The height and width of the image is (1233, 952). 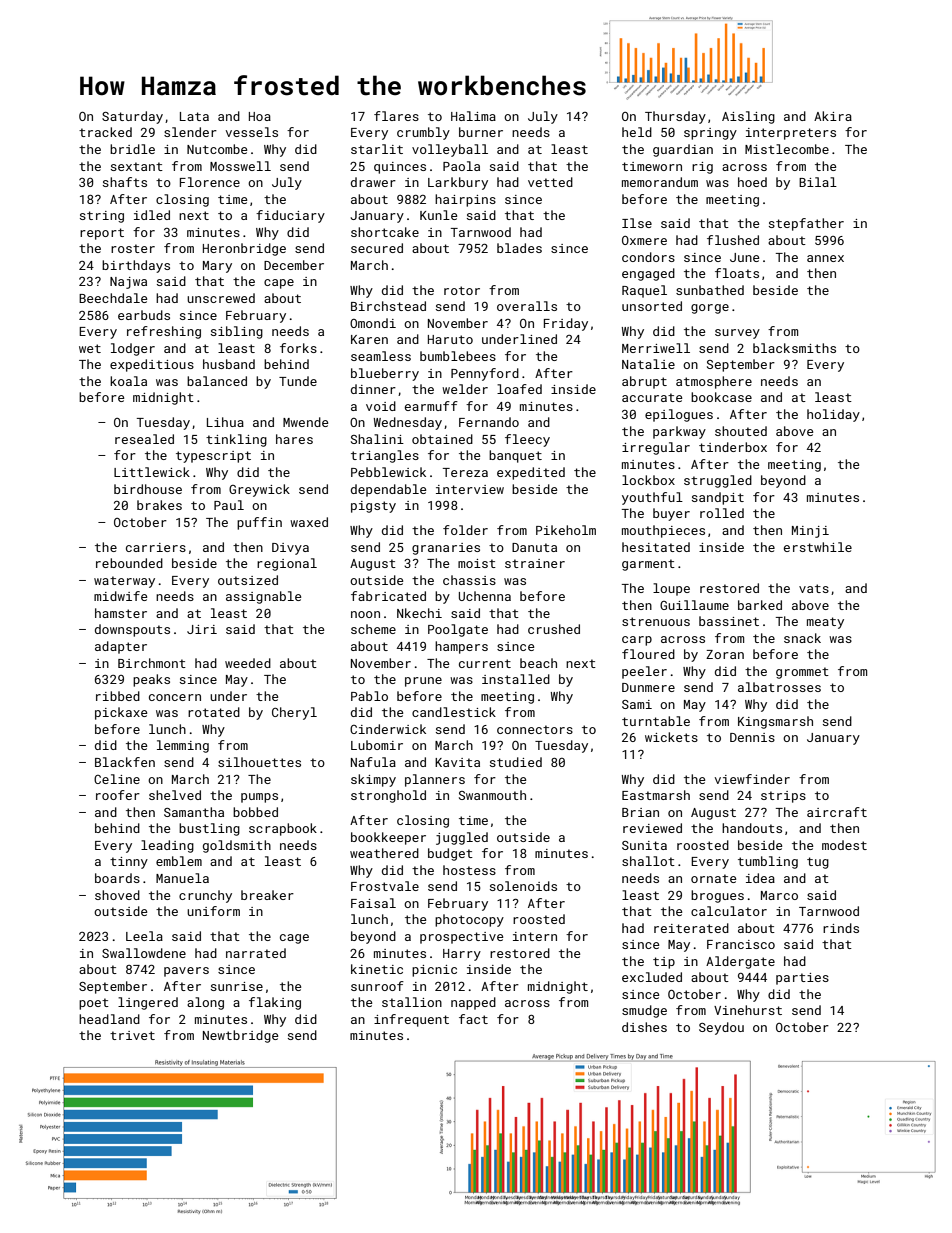 What do you see at coordinates (183, 746) in the image?
I see `lemming` at bounding box center [183, 746].
